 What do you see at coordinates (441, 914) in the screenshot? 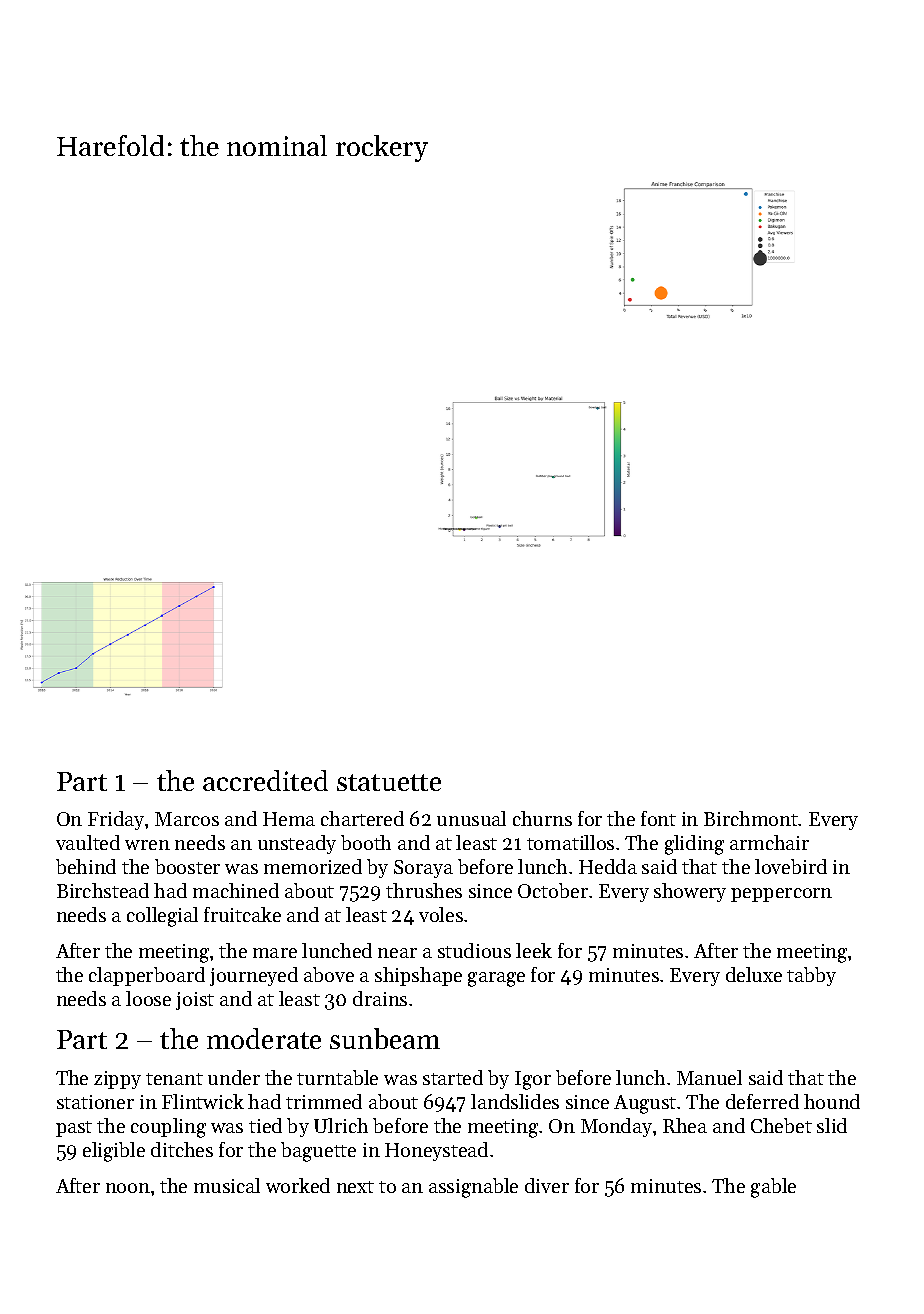
I see `voles` at bounding box center [441, 914].
